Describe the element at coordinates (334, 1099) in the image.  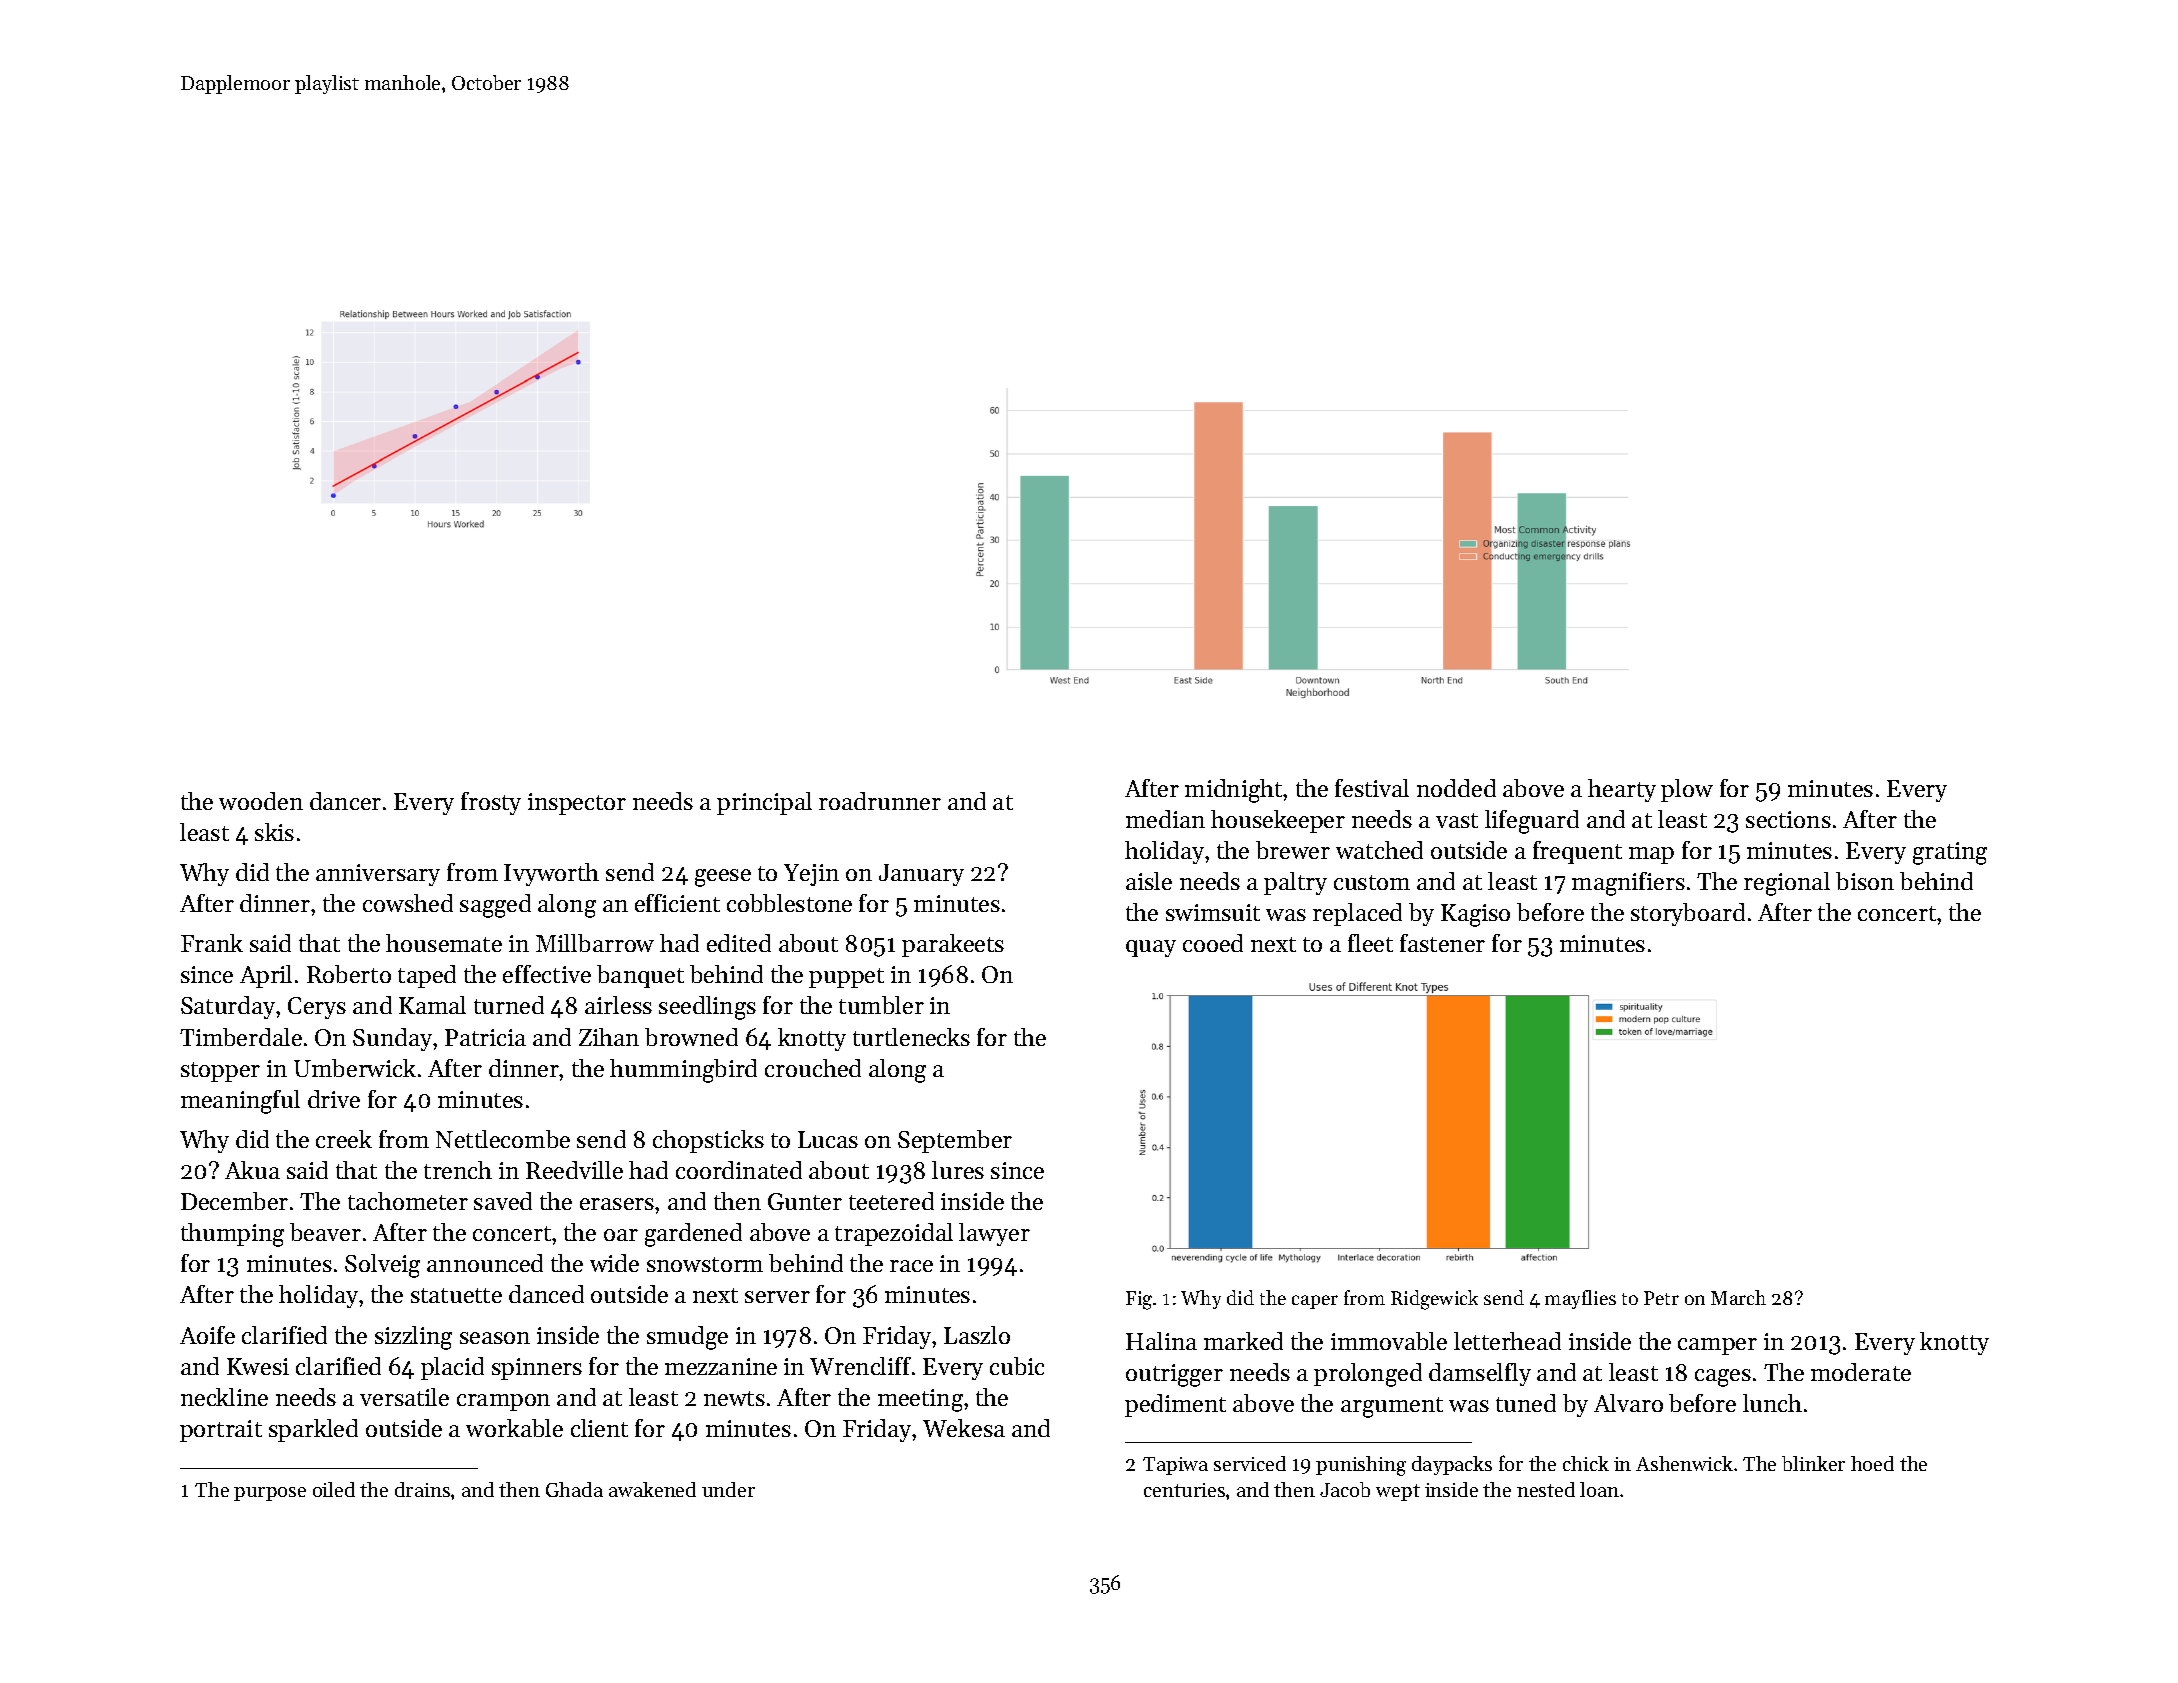
I see `drive` at that location.
